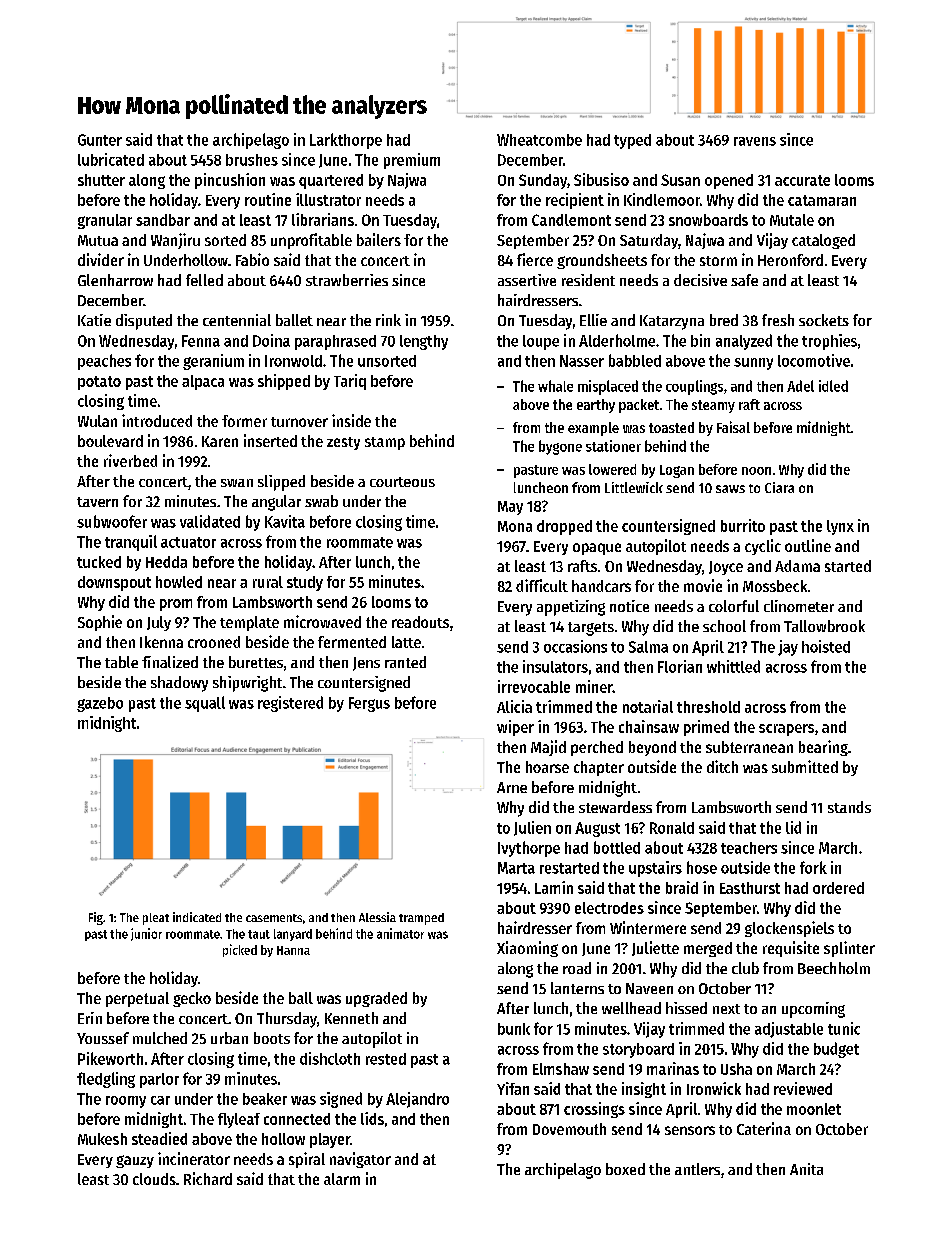 Image resolution: width=952 pixels, height=1233 pixels. What do you see at coordinates (376, 999) in the image?
I see `upgraded` at bounding box center [376, 999].
